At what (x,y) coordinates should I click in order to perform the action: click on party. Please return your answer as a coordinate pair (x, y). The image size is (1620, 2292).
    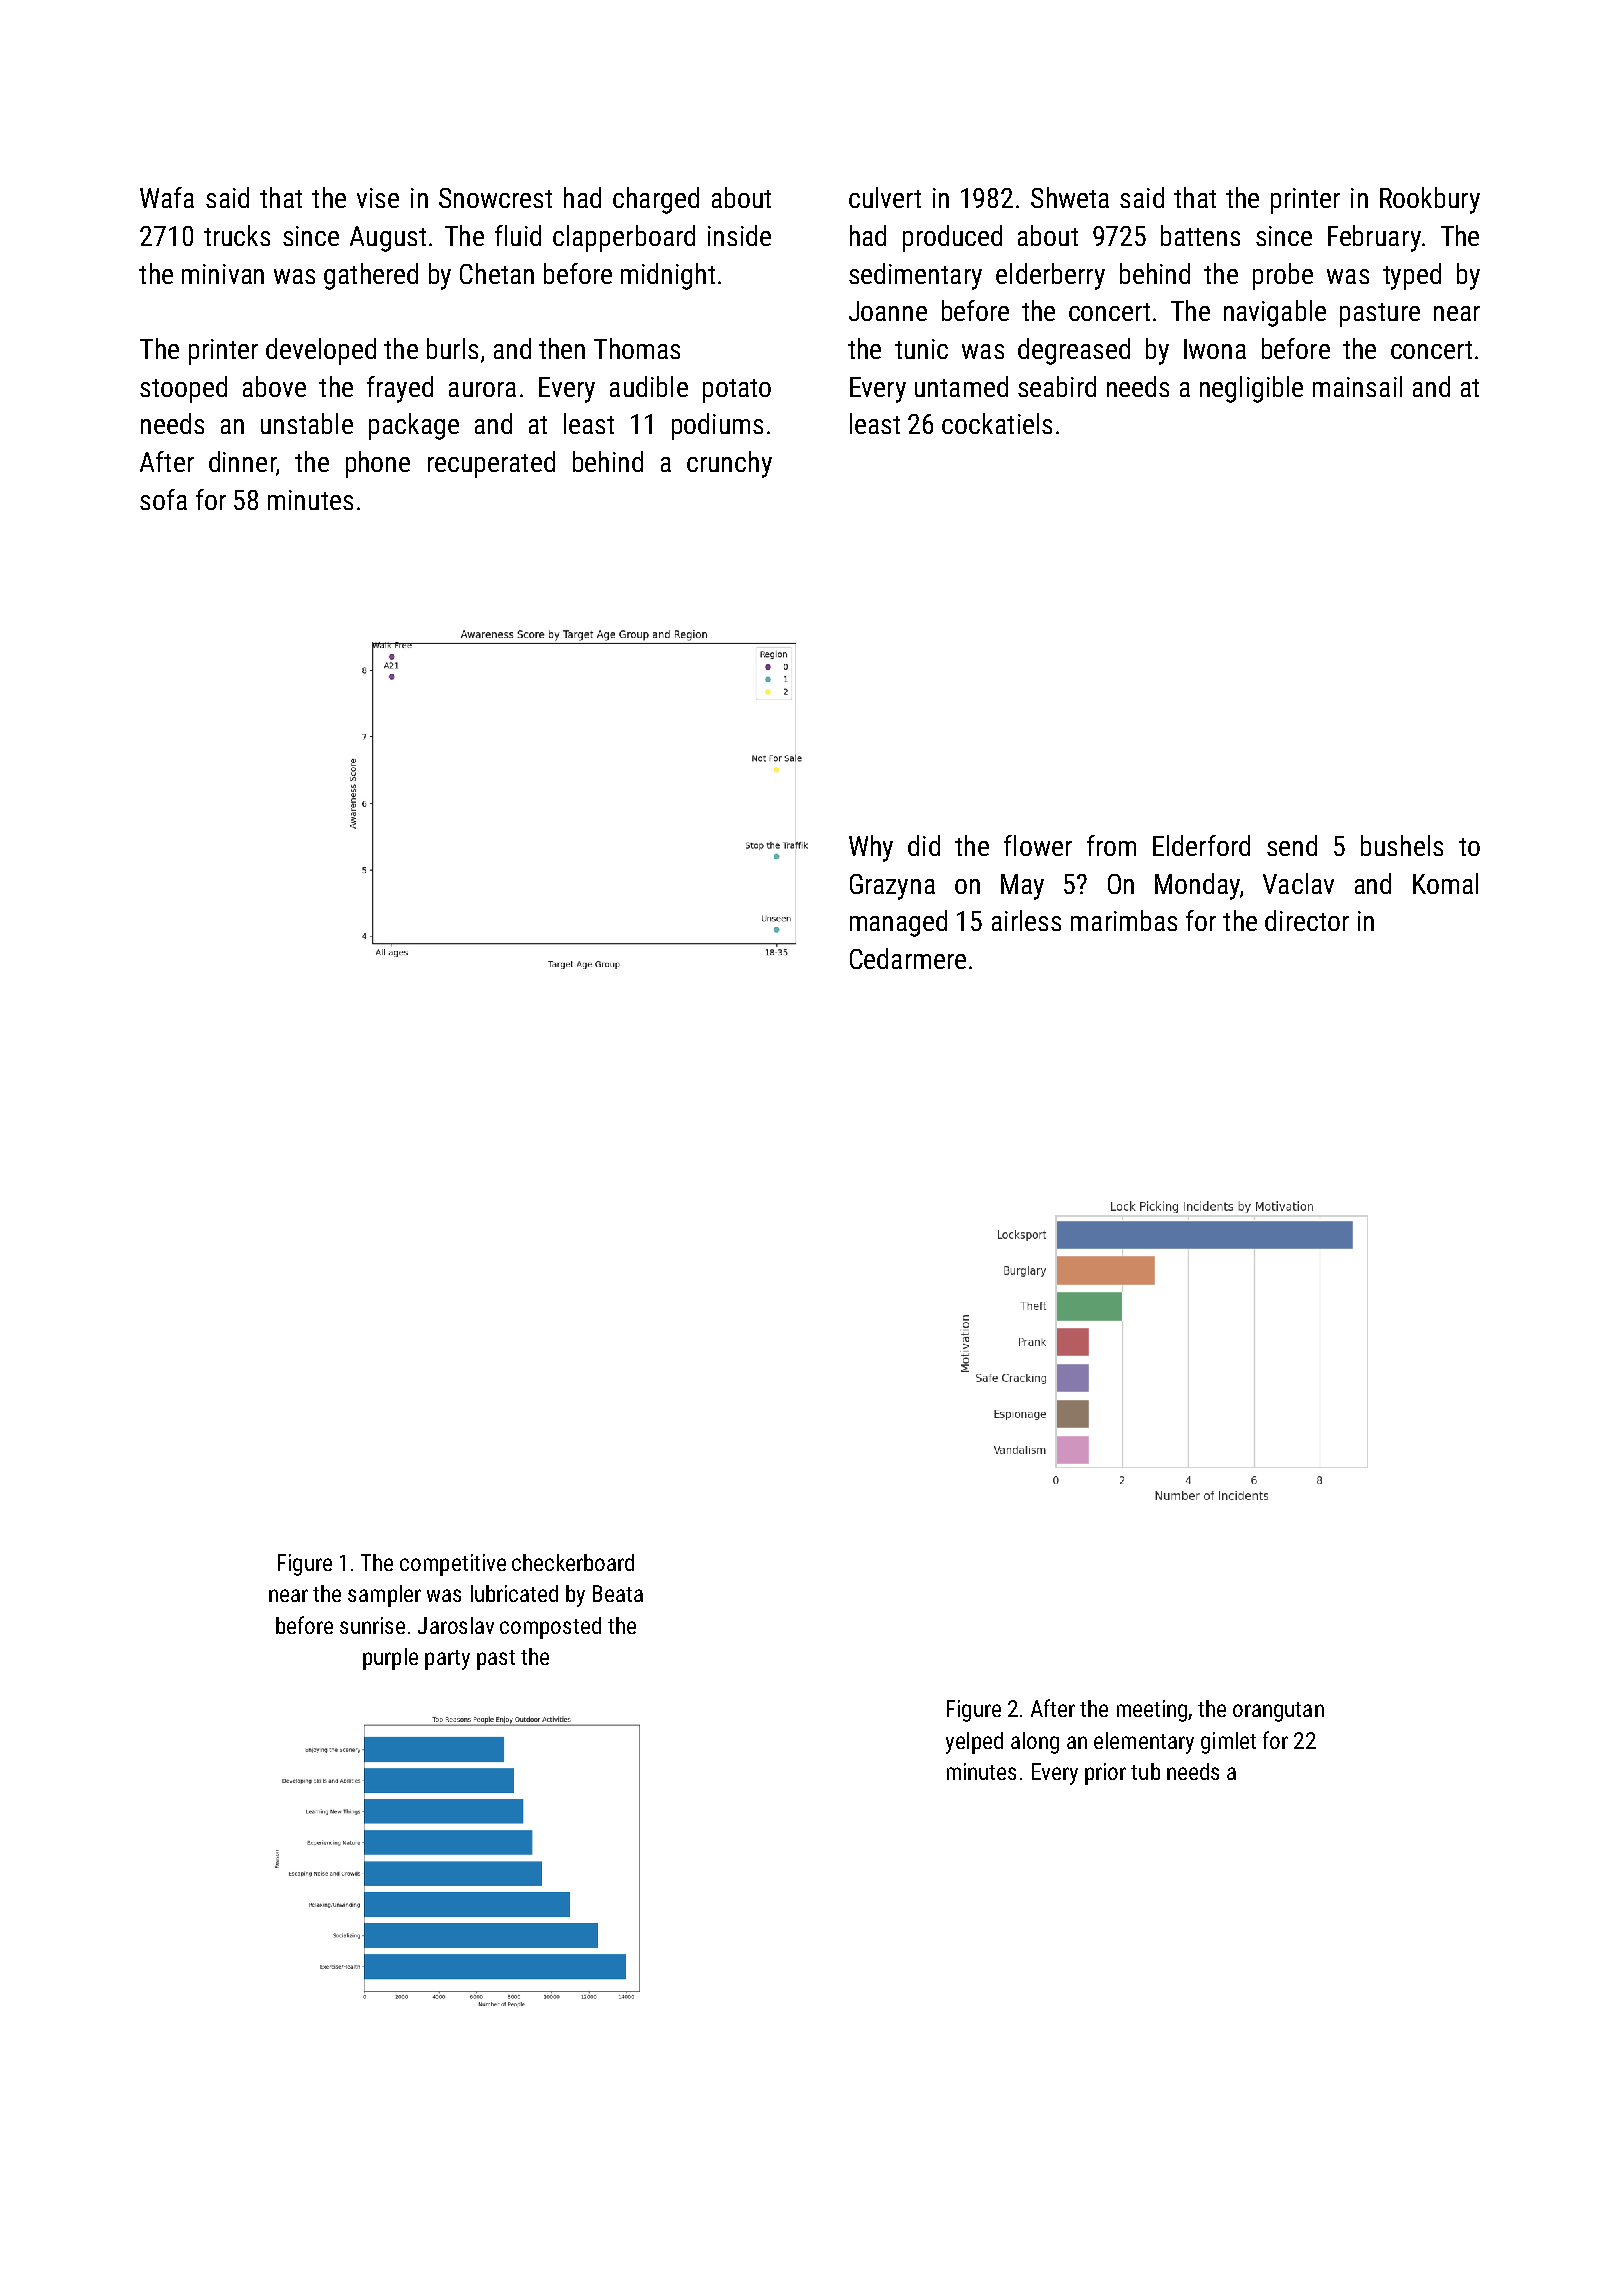
    Looking at the image, I should click on (447, 1660).
